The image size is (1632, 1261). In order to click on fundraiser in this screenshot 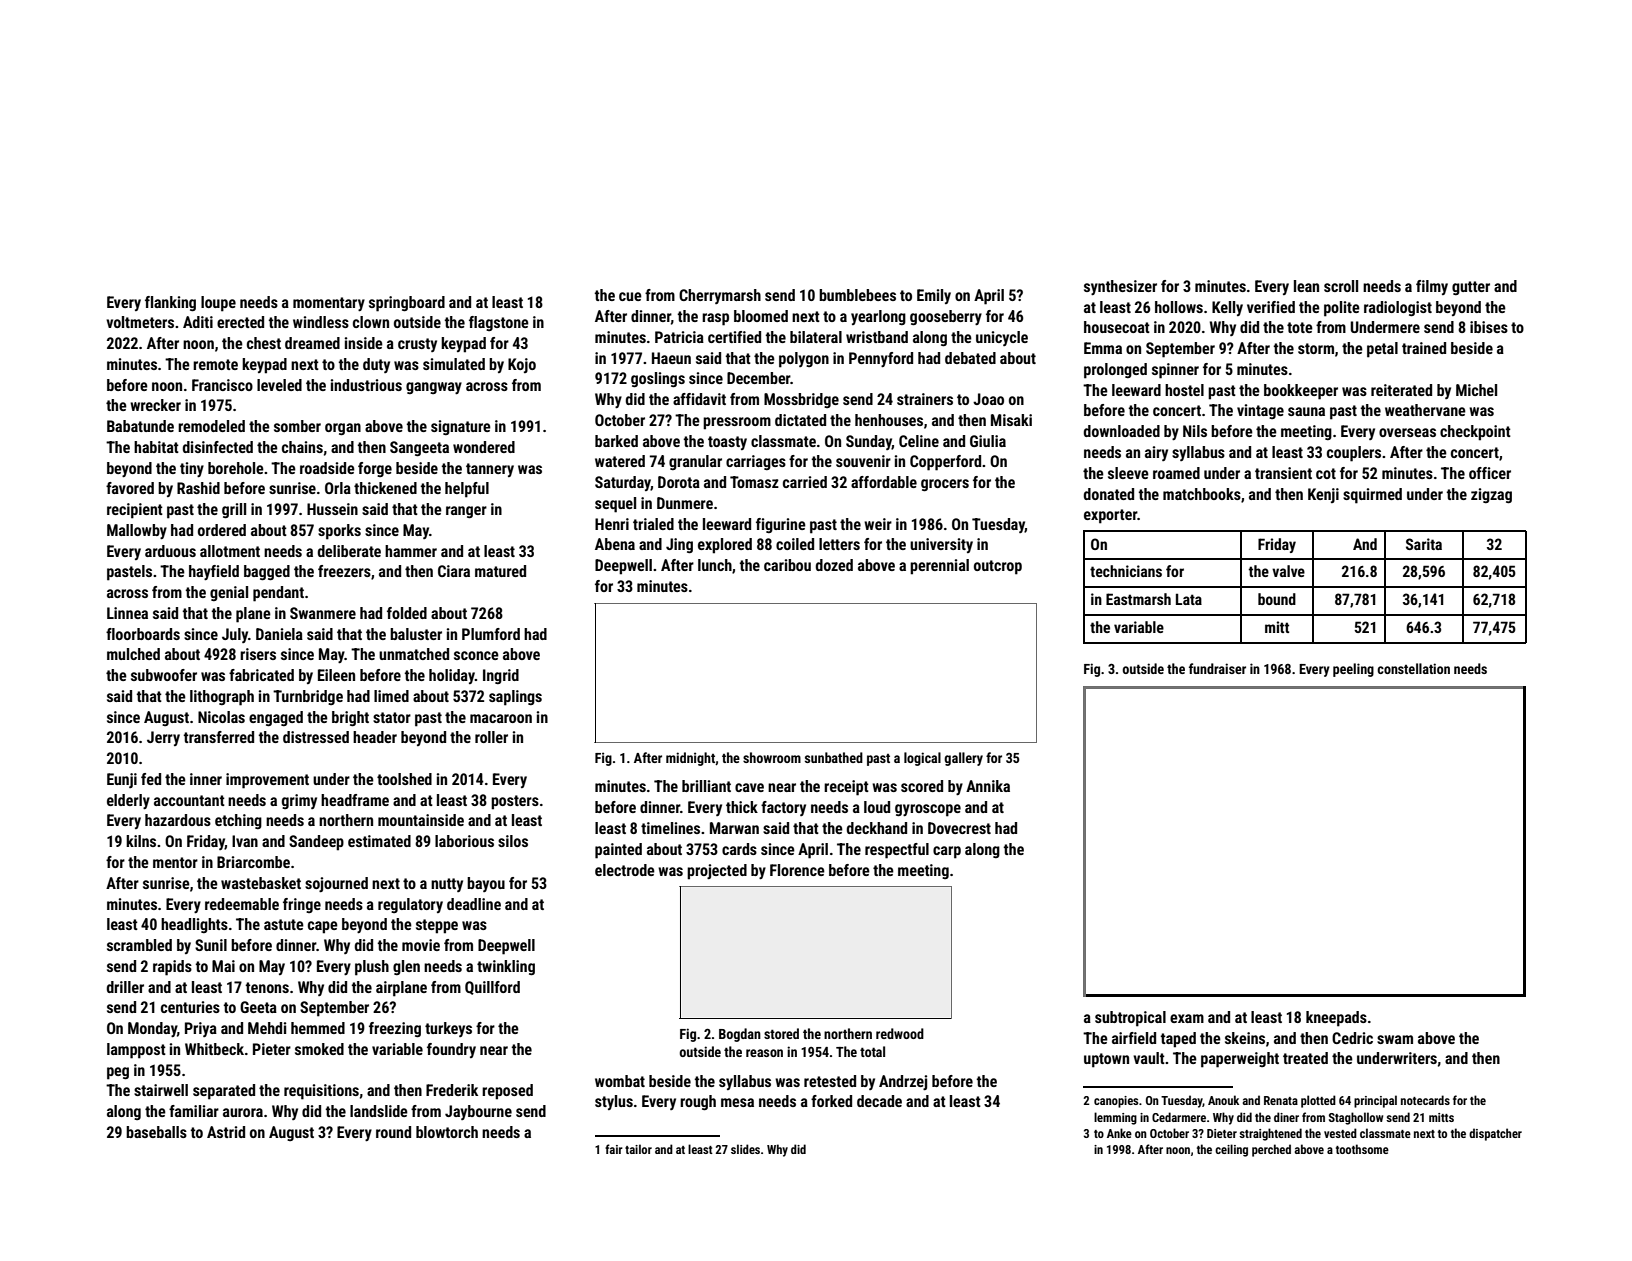, I will do `click(1217, 668)`.
